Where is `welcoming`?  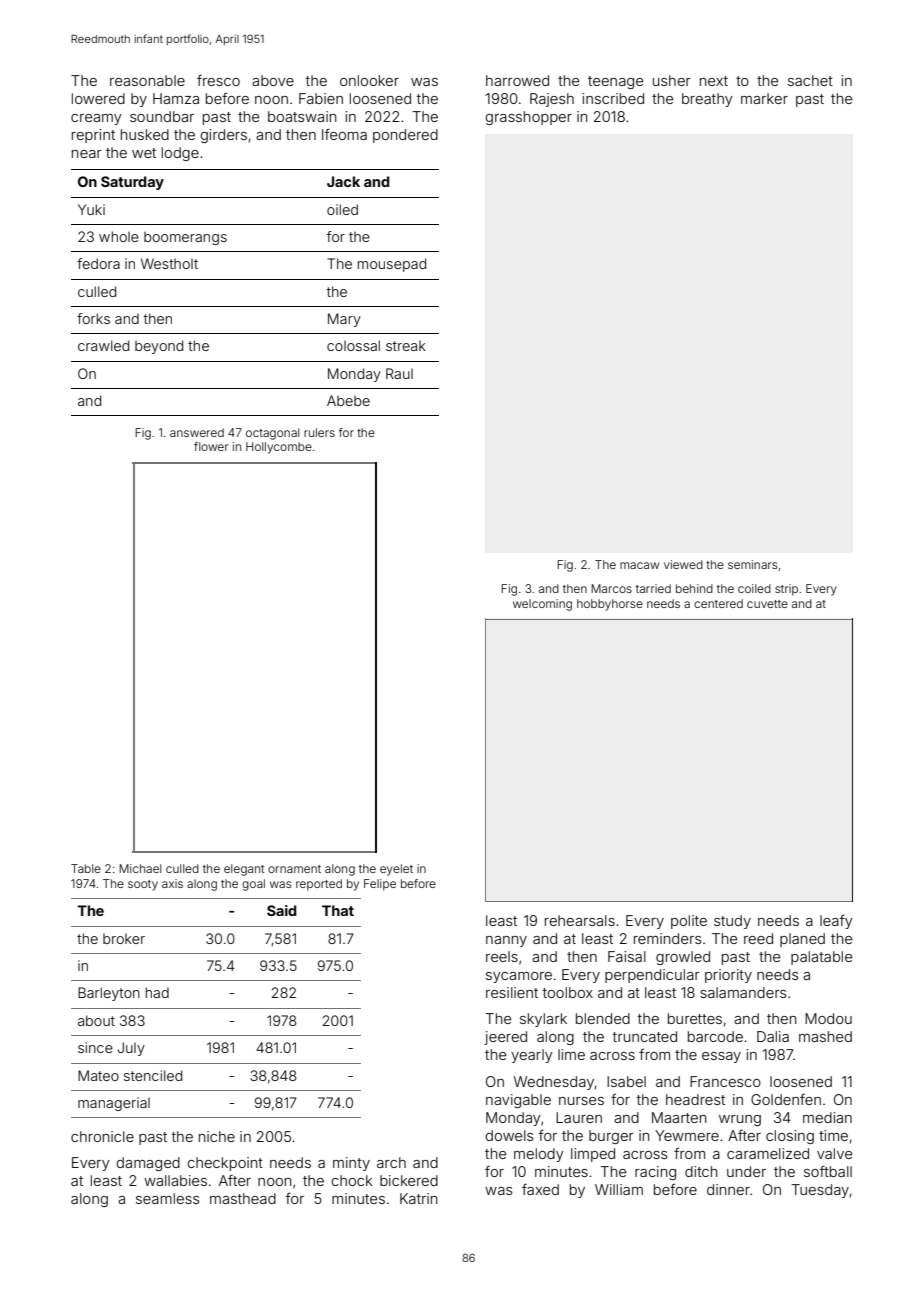 welcoming is located at coordinates (542, 605).
